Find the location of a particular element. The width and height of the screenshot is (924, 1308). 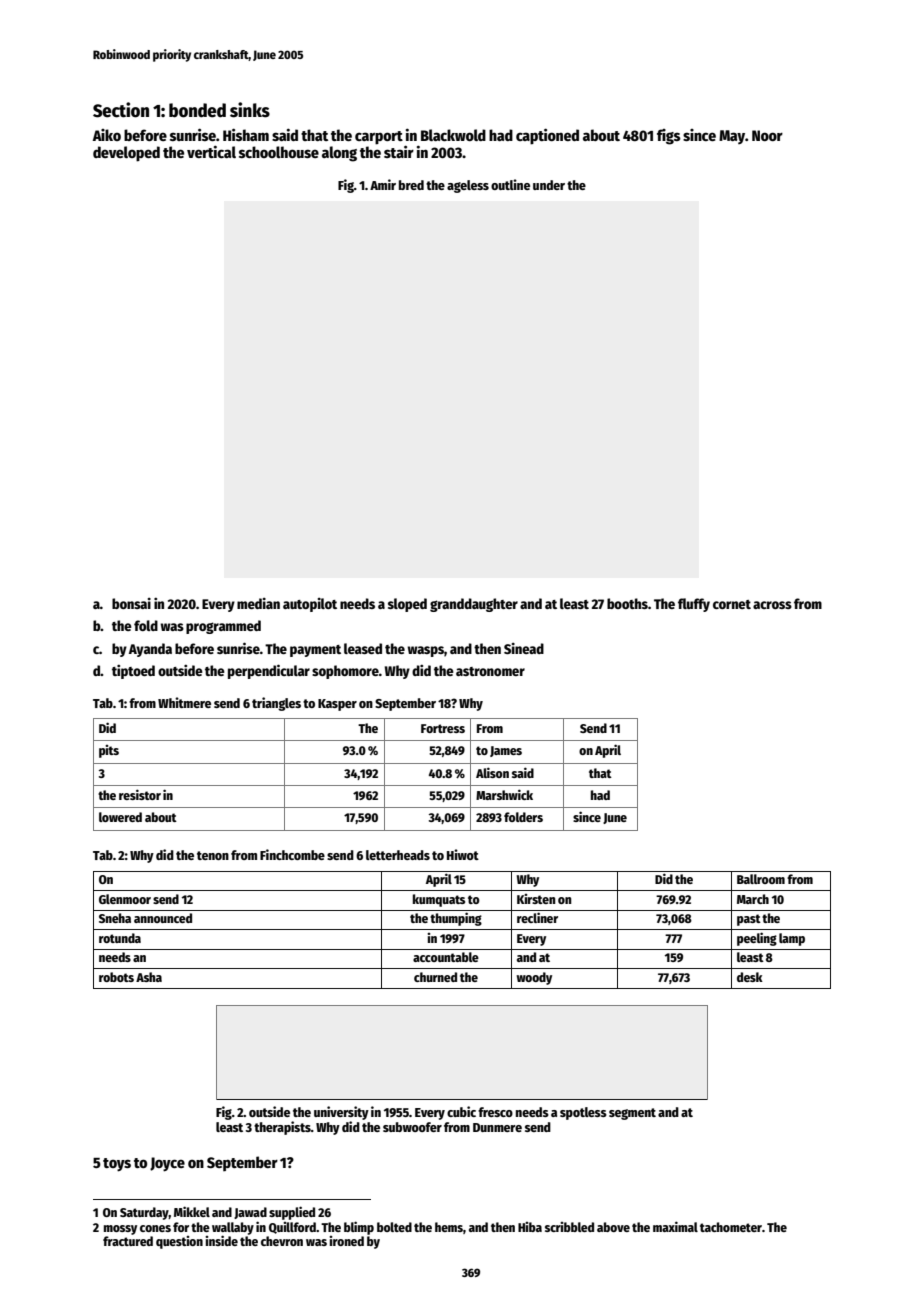

vertical is located at coordinates (211, 151).
